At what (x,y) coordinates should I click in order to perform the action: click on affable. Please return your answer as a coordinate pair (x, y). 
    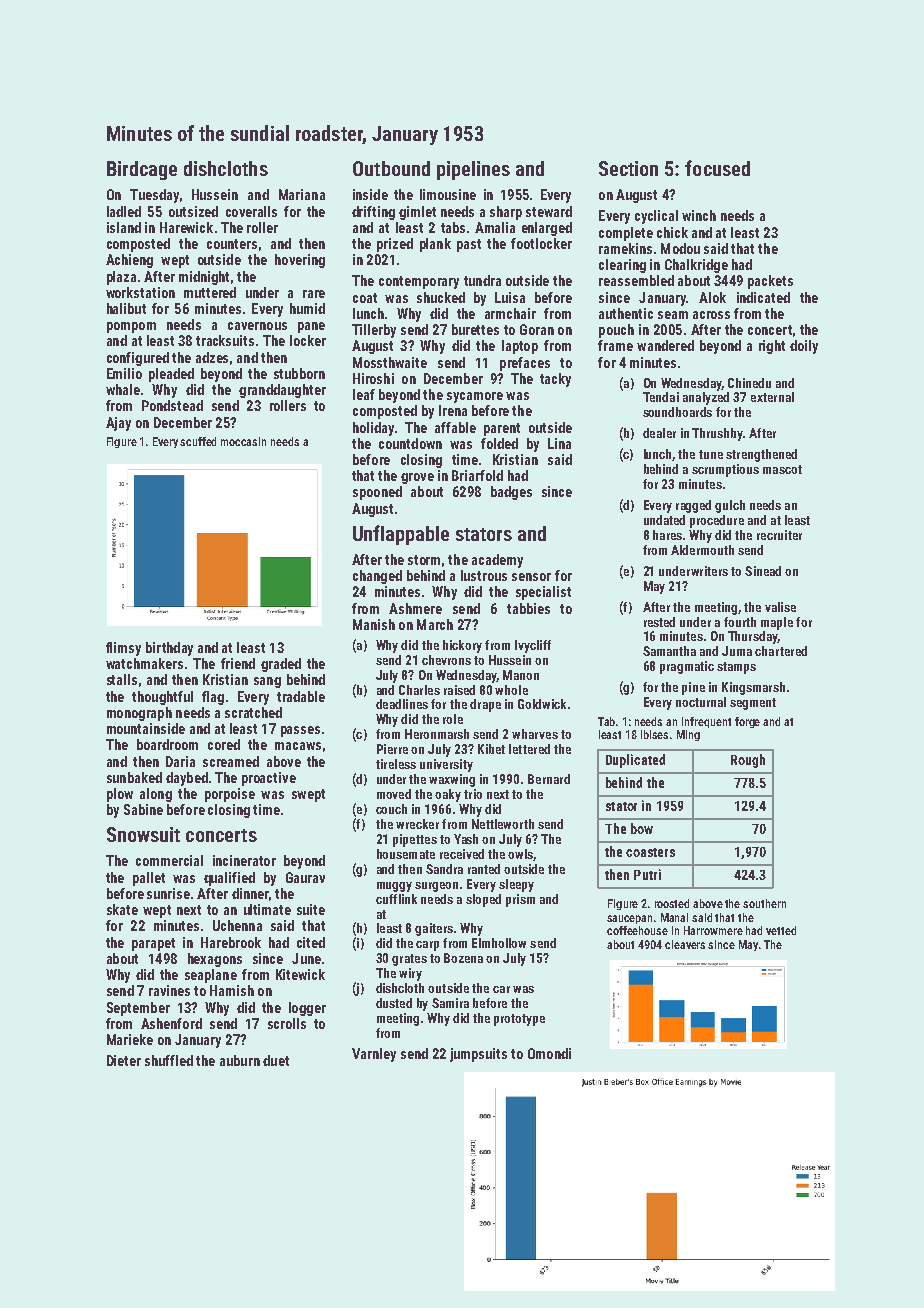
    Looking at the image, I should click on (455, 427).
